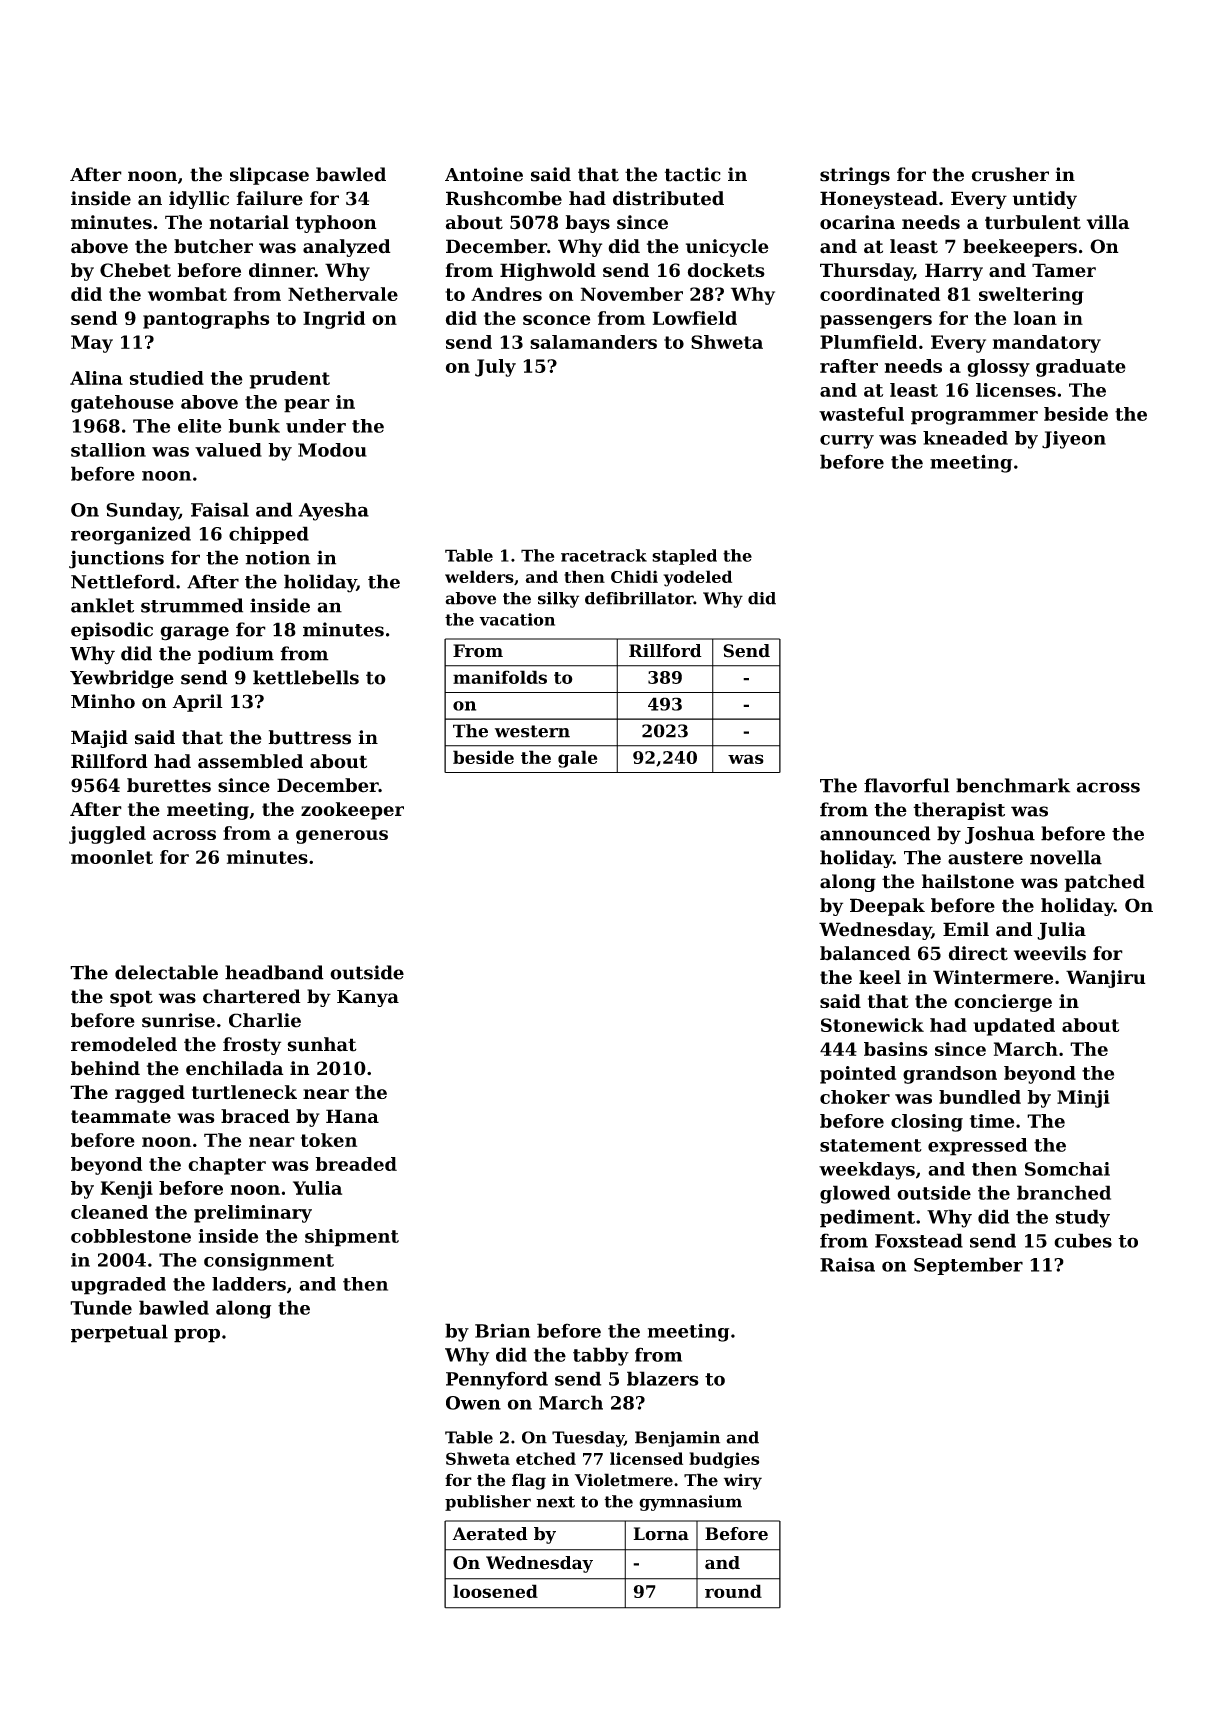  What do you see at coordinates (490, 1534) in the image?
I see `Aerated` at bounding box center [490, 1534].
